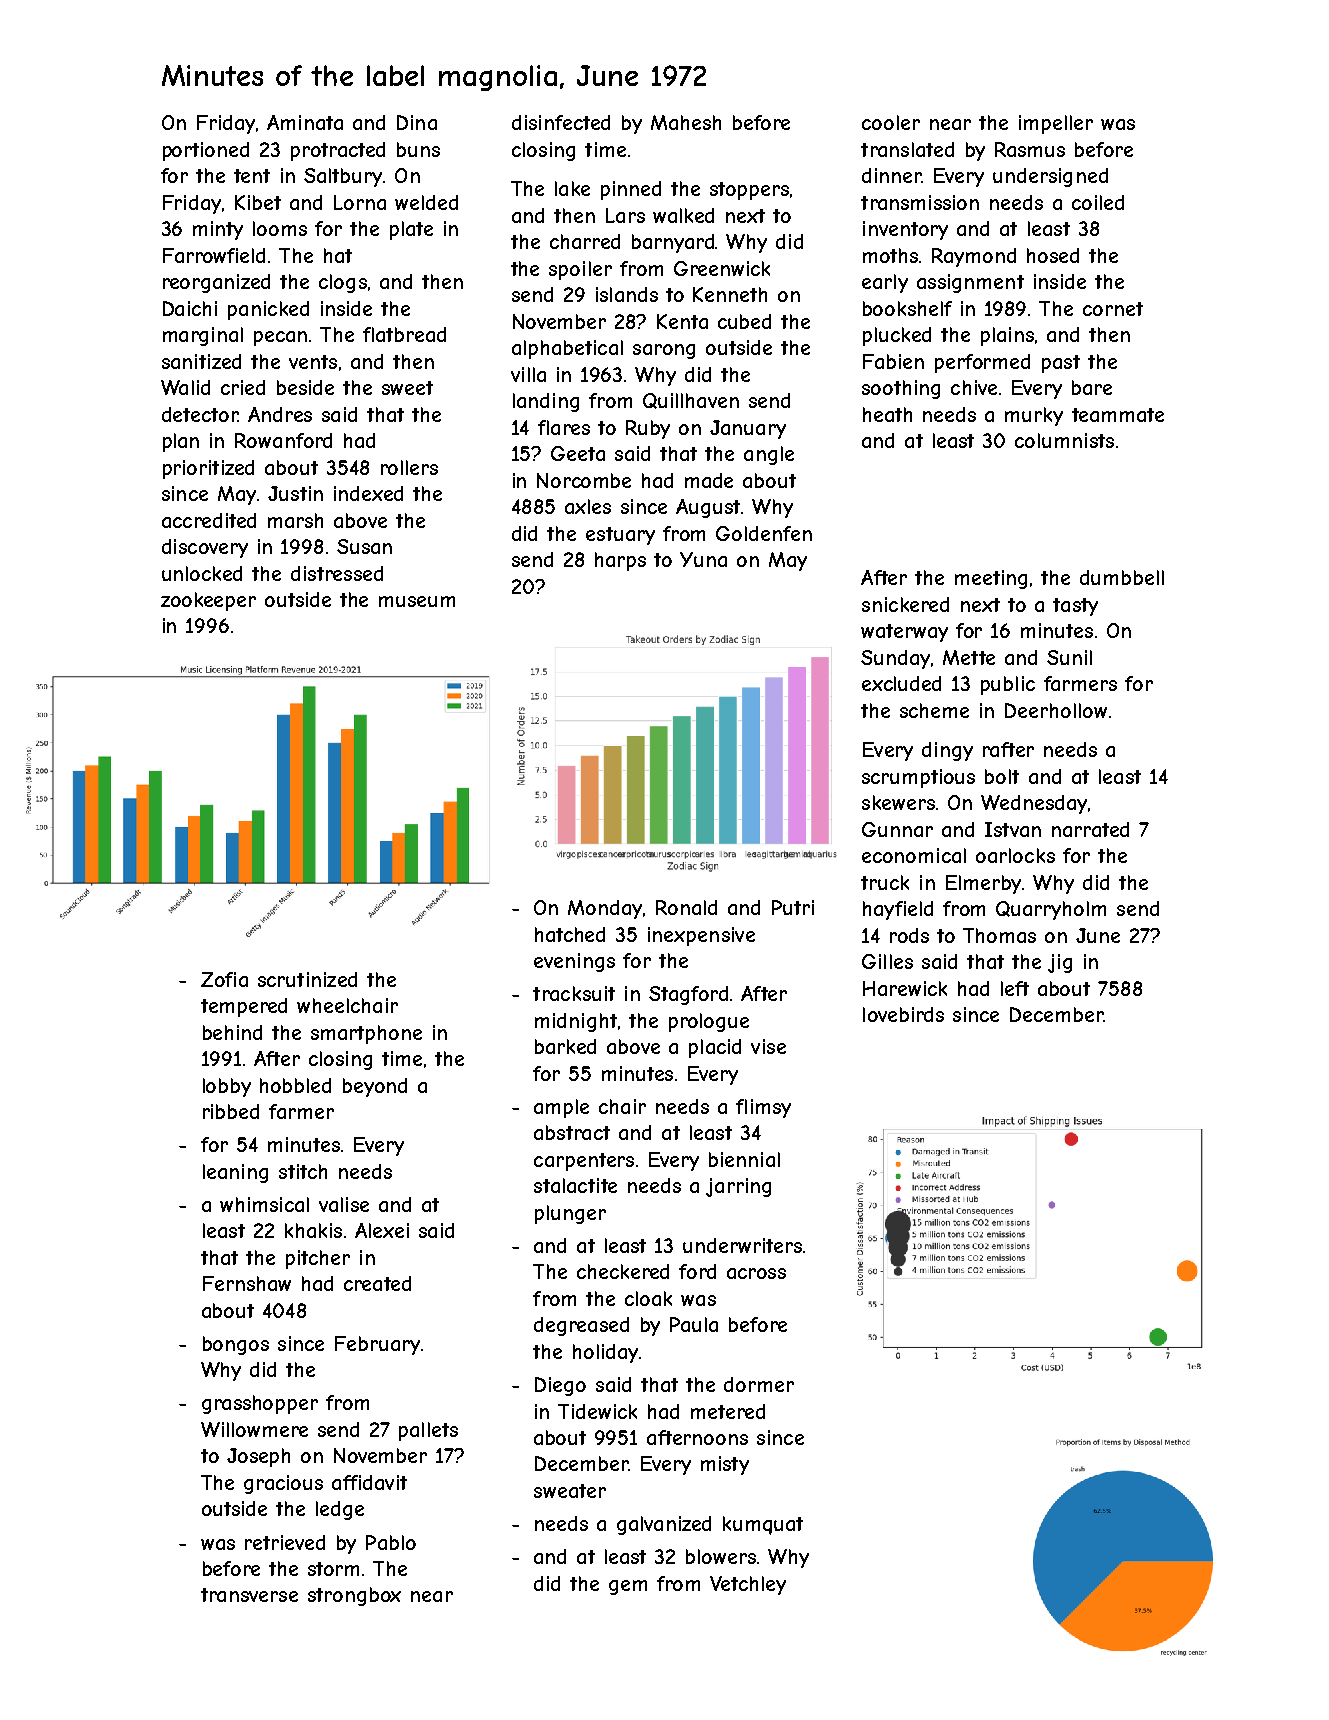  Describe the element at coordinates (885, 283) in the image. I see `early` at that location.
